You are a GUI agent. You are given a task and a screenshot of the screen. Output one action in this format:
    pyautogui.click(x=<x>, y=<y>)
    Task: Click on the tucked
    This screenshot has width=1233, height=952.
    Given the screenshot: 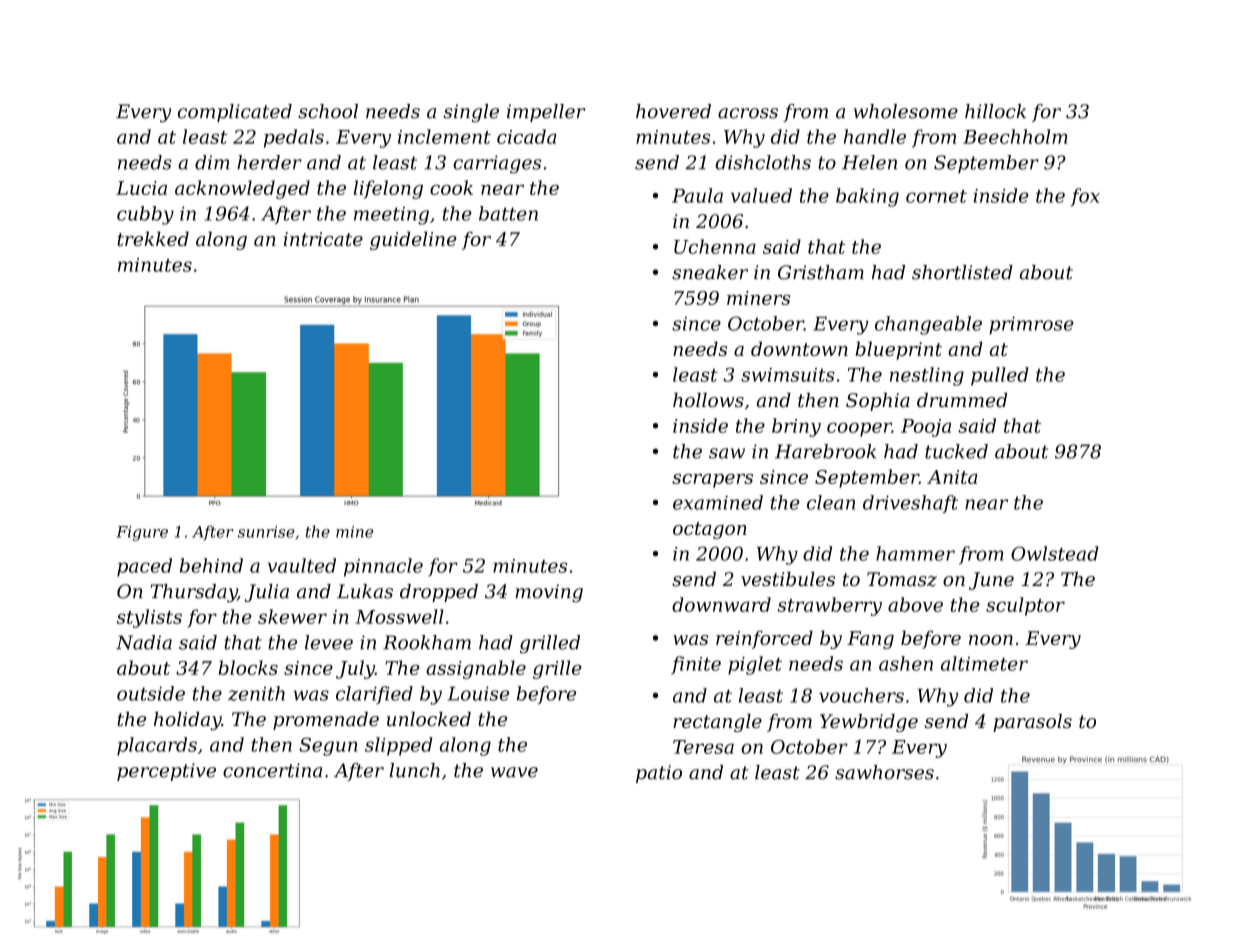 What is the action you would take?
    pyautogui.click(x=956, y=451)
